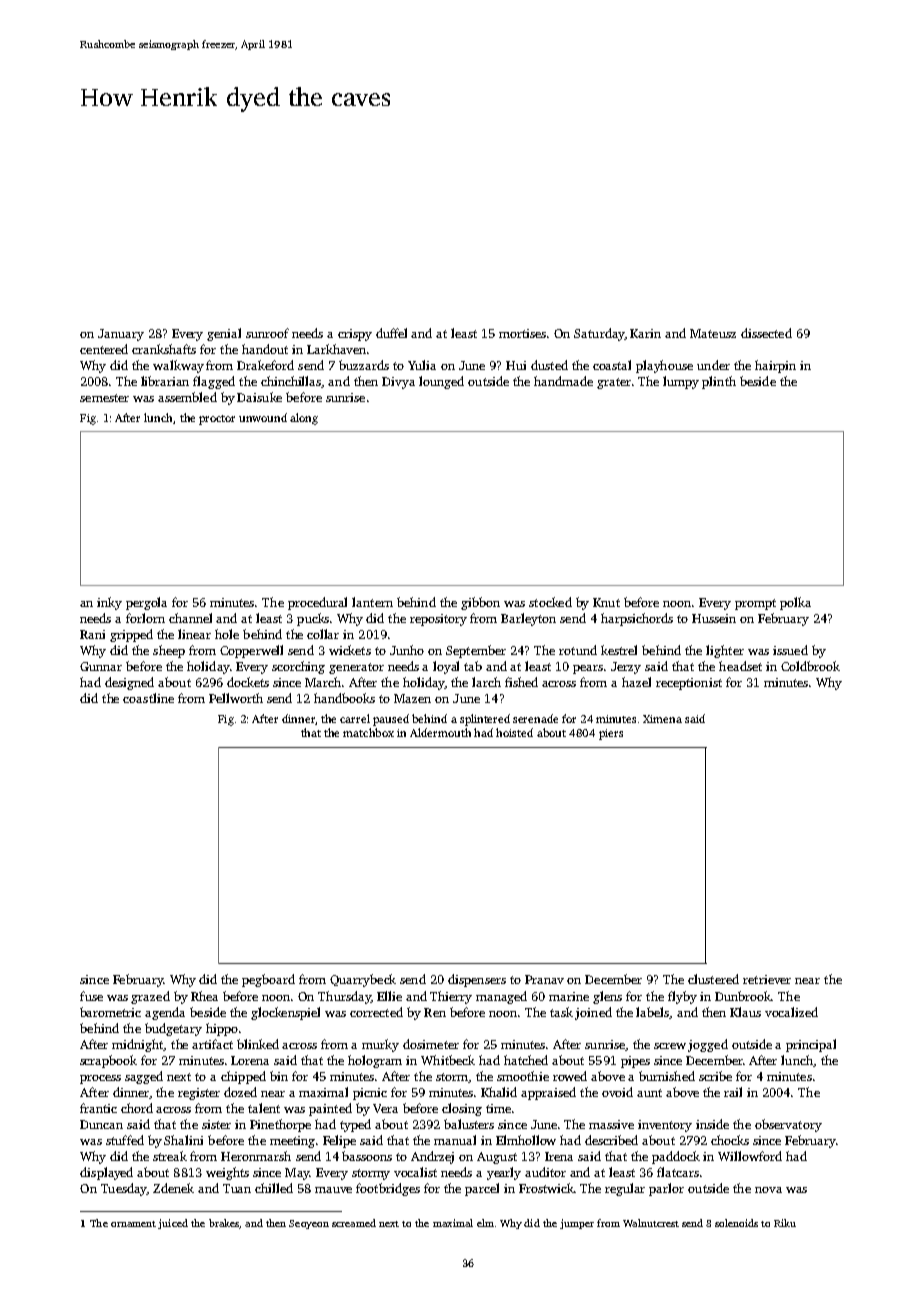 The height and width of the image is (1308, 924). What do you see at coordinates (256, 1156) in the image?
I see `Heronmarsh` at bounding box center [256, 1156].
